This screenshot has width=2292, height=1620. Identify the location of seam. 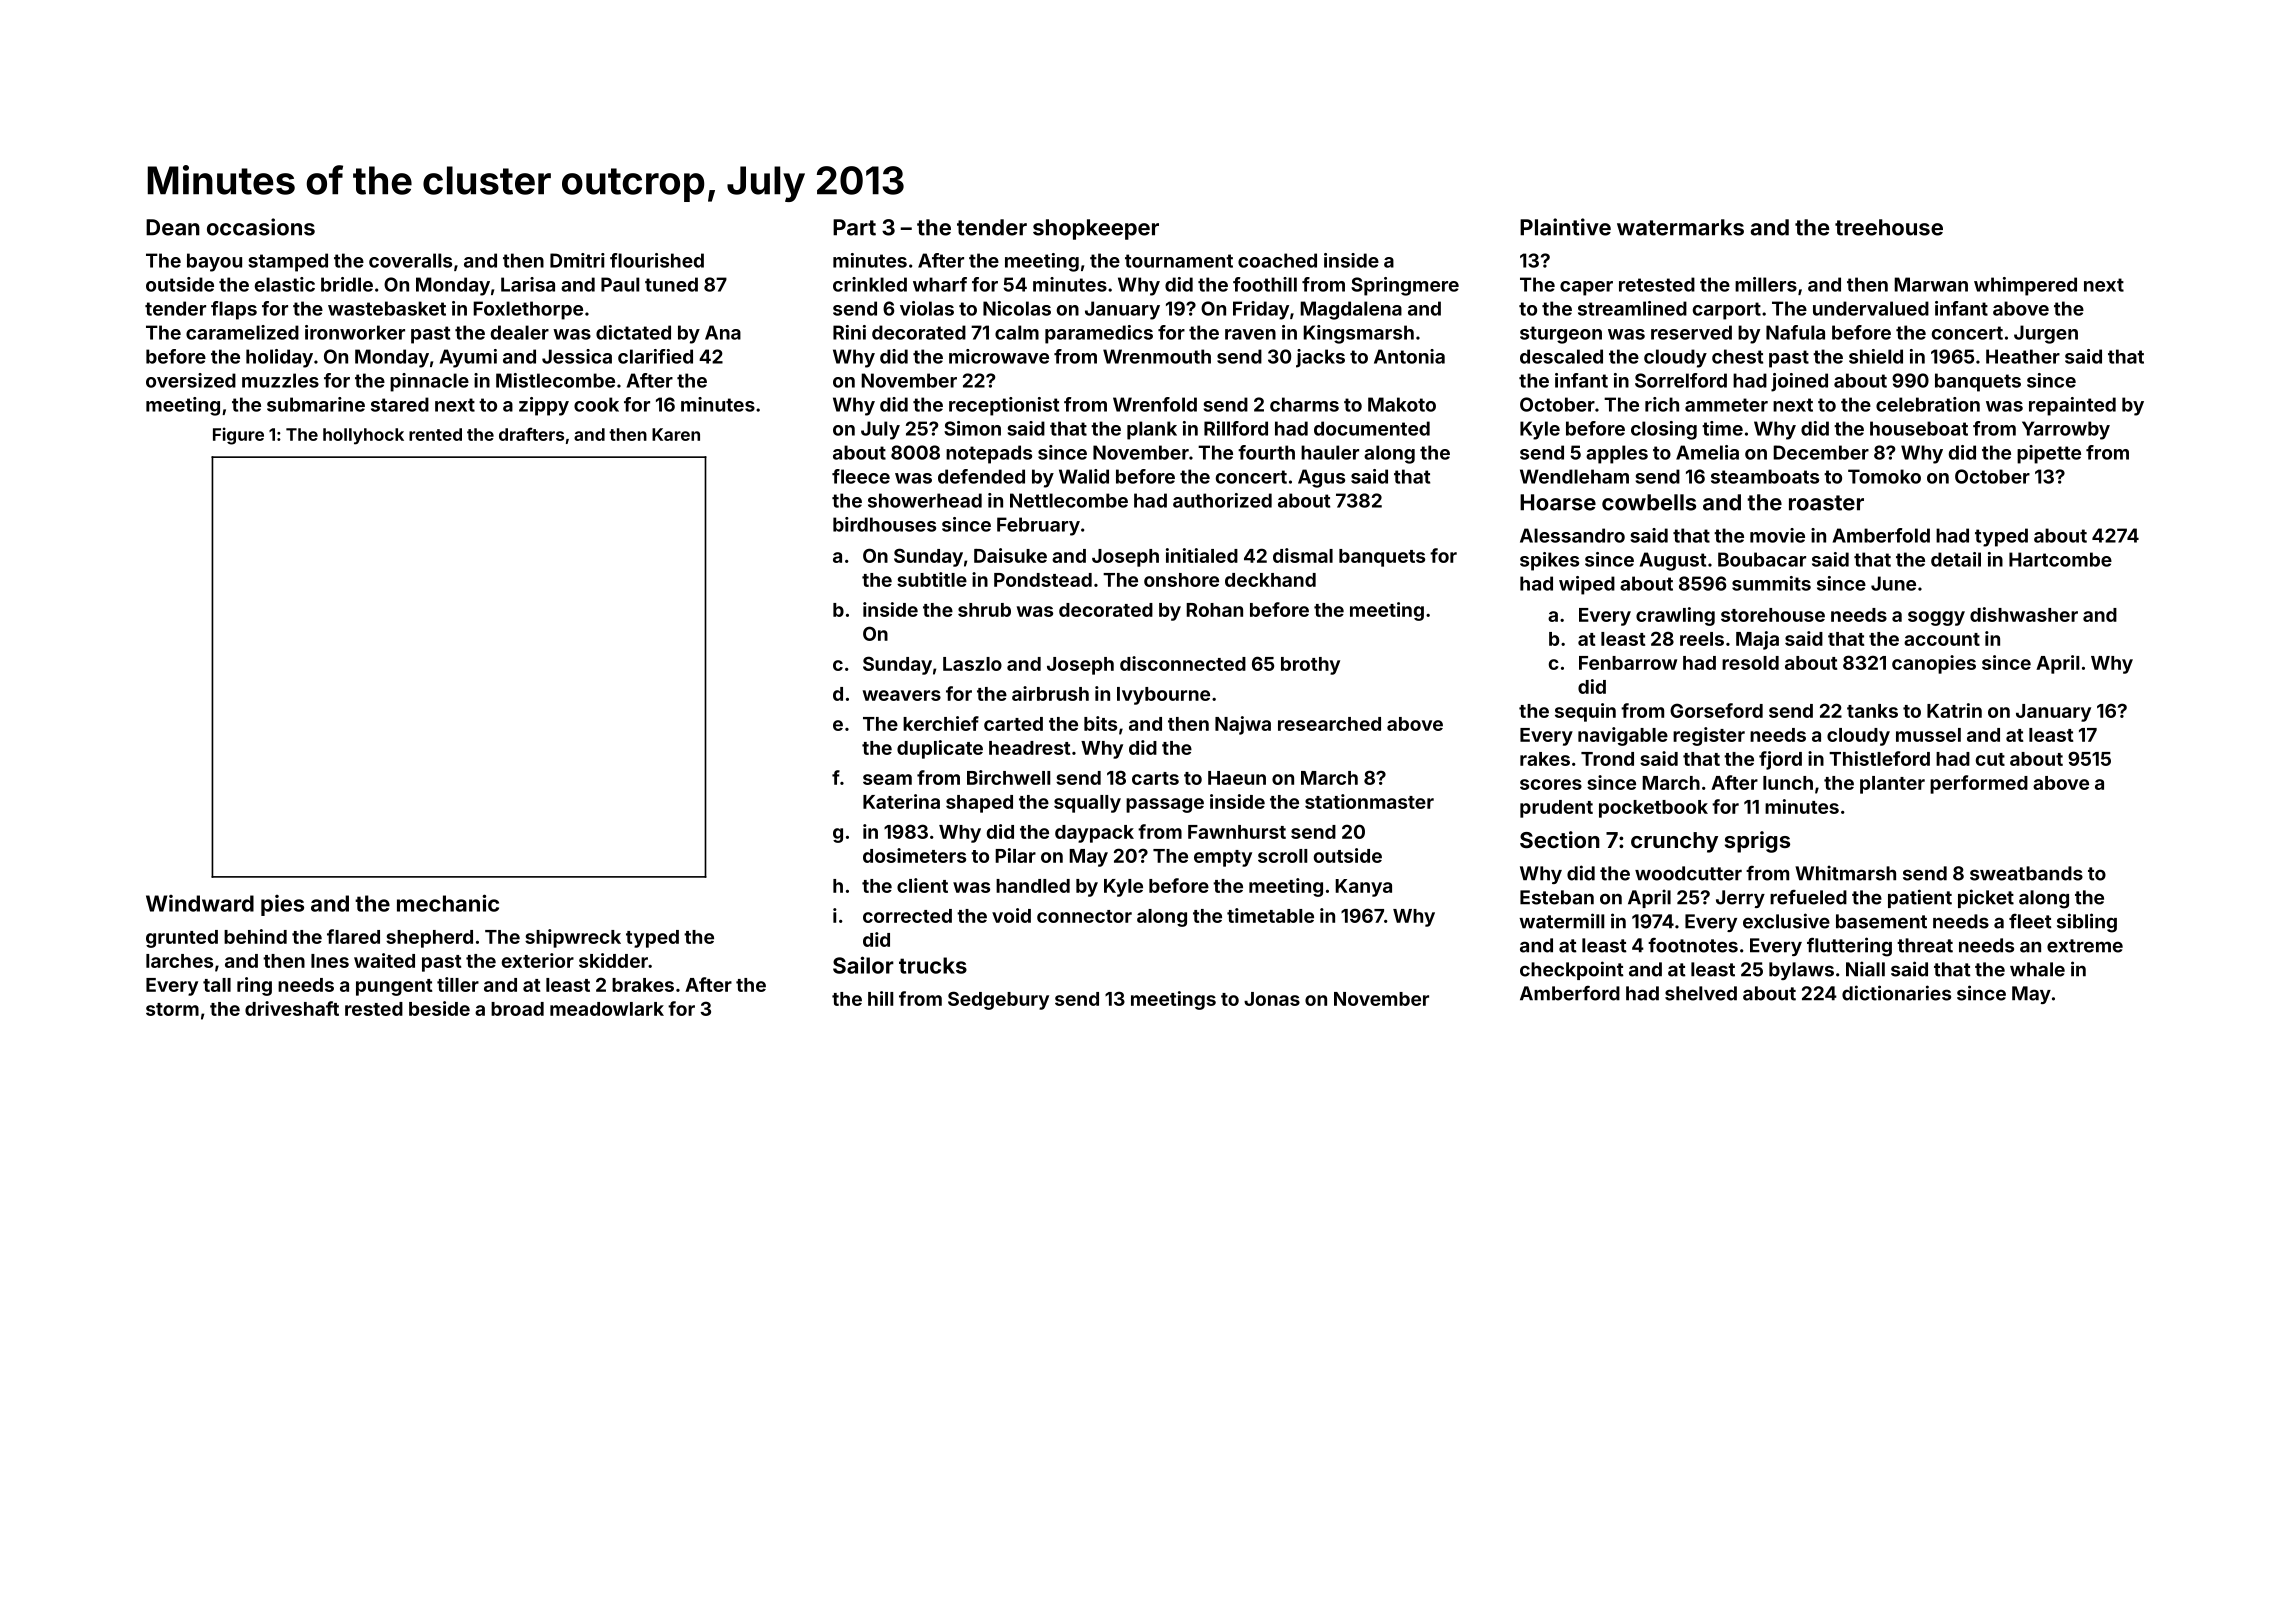
(887, 779).
